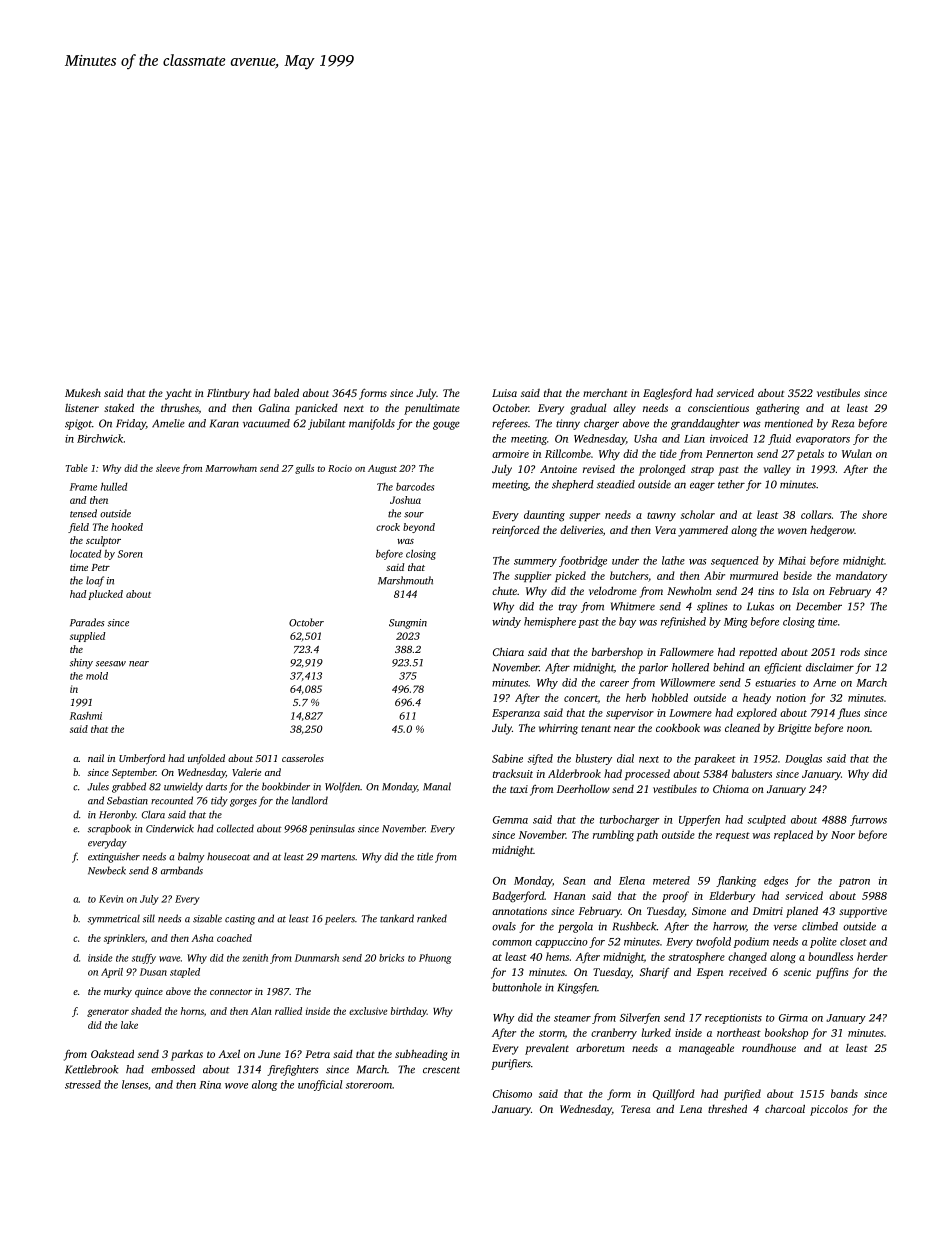  I want to click on Rashmi, so click(86, 716).
